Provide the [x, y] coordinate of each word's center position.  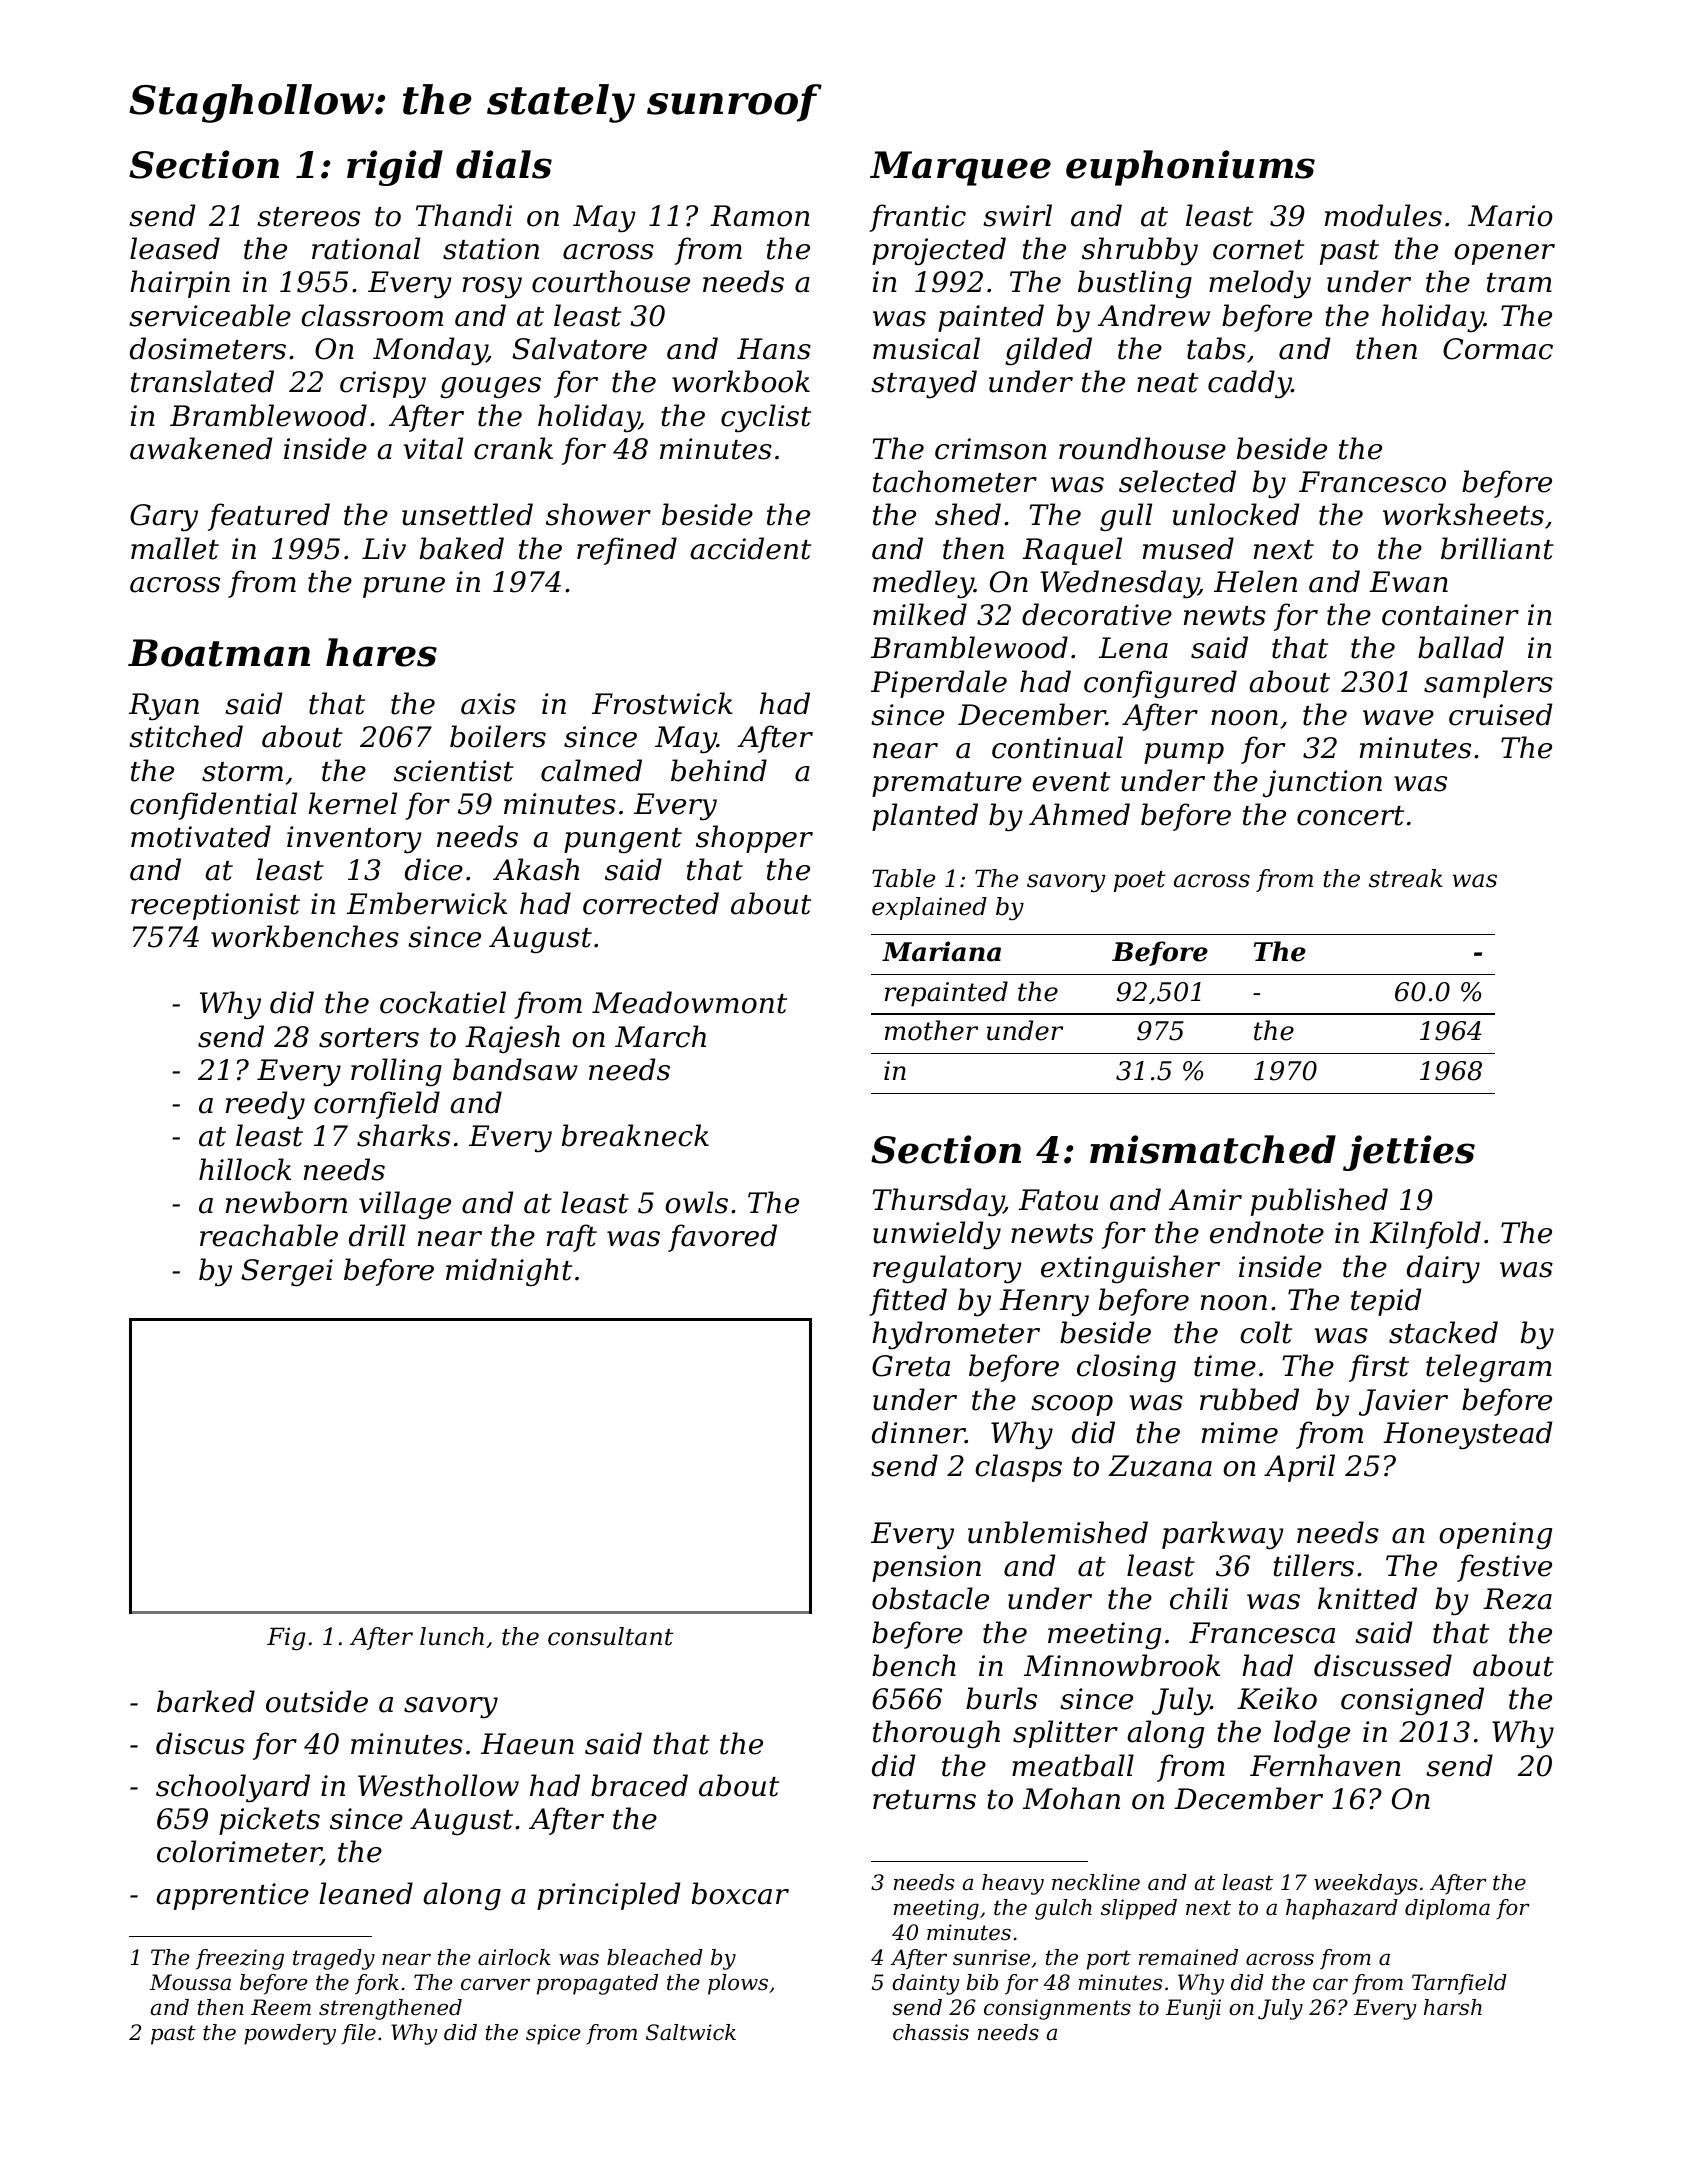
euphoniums [1190, 168]
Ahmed [1079, 814]
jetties [1409, 1153]
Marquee [960, 168]
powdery [290, 2034]
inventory [354, 839]
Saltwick [691, 2032]
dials [504, 164]
